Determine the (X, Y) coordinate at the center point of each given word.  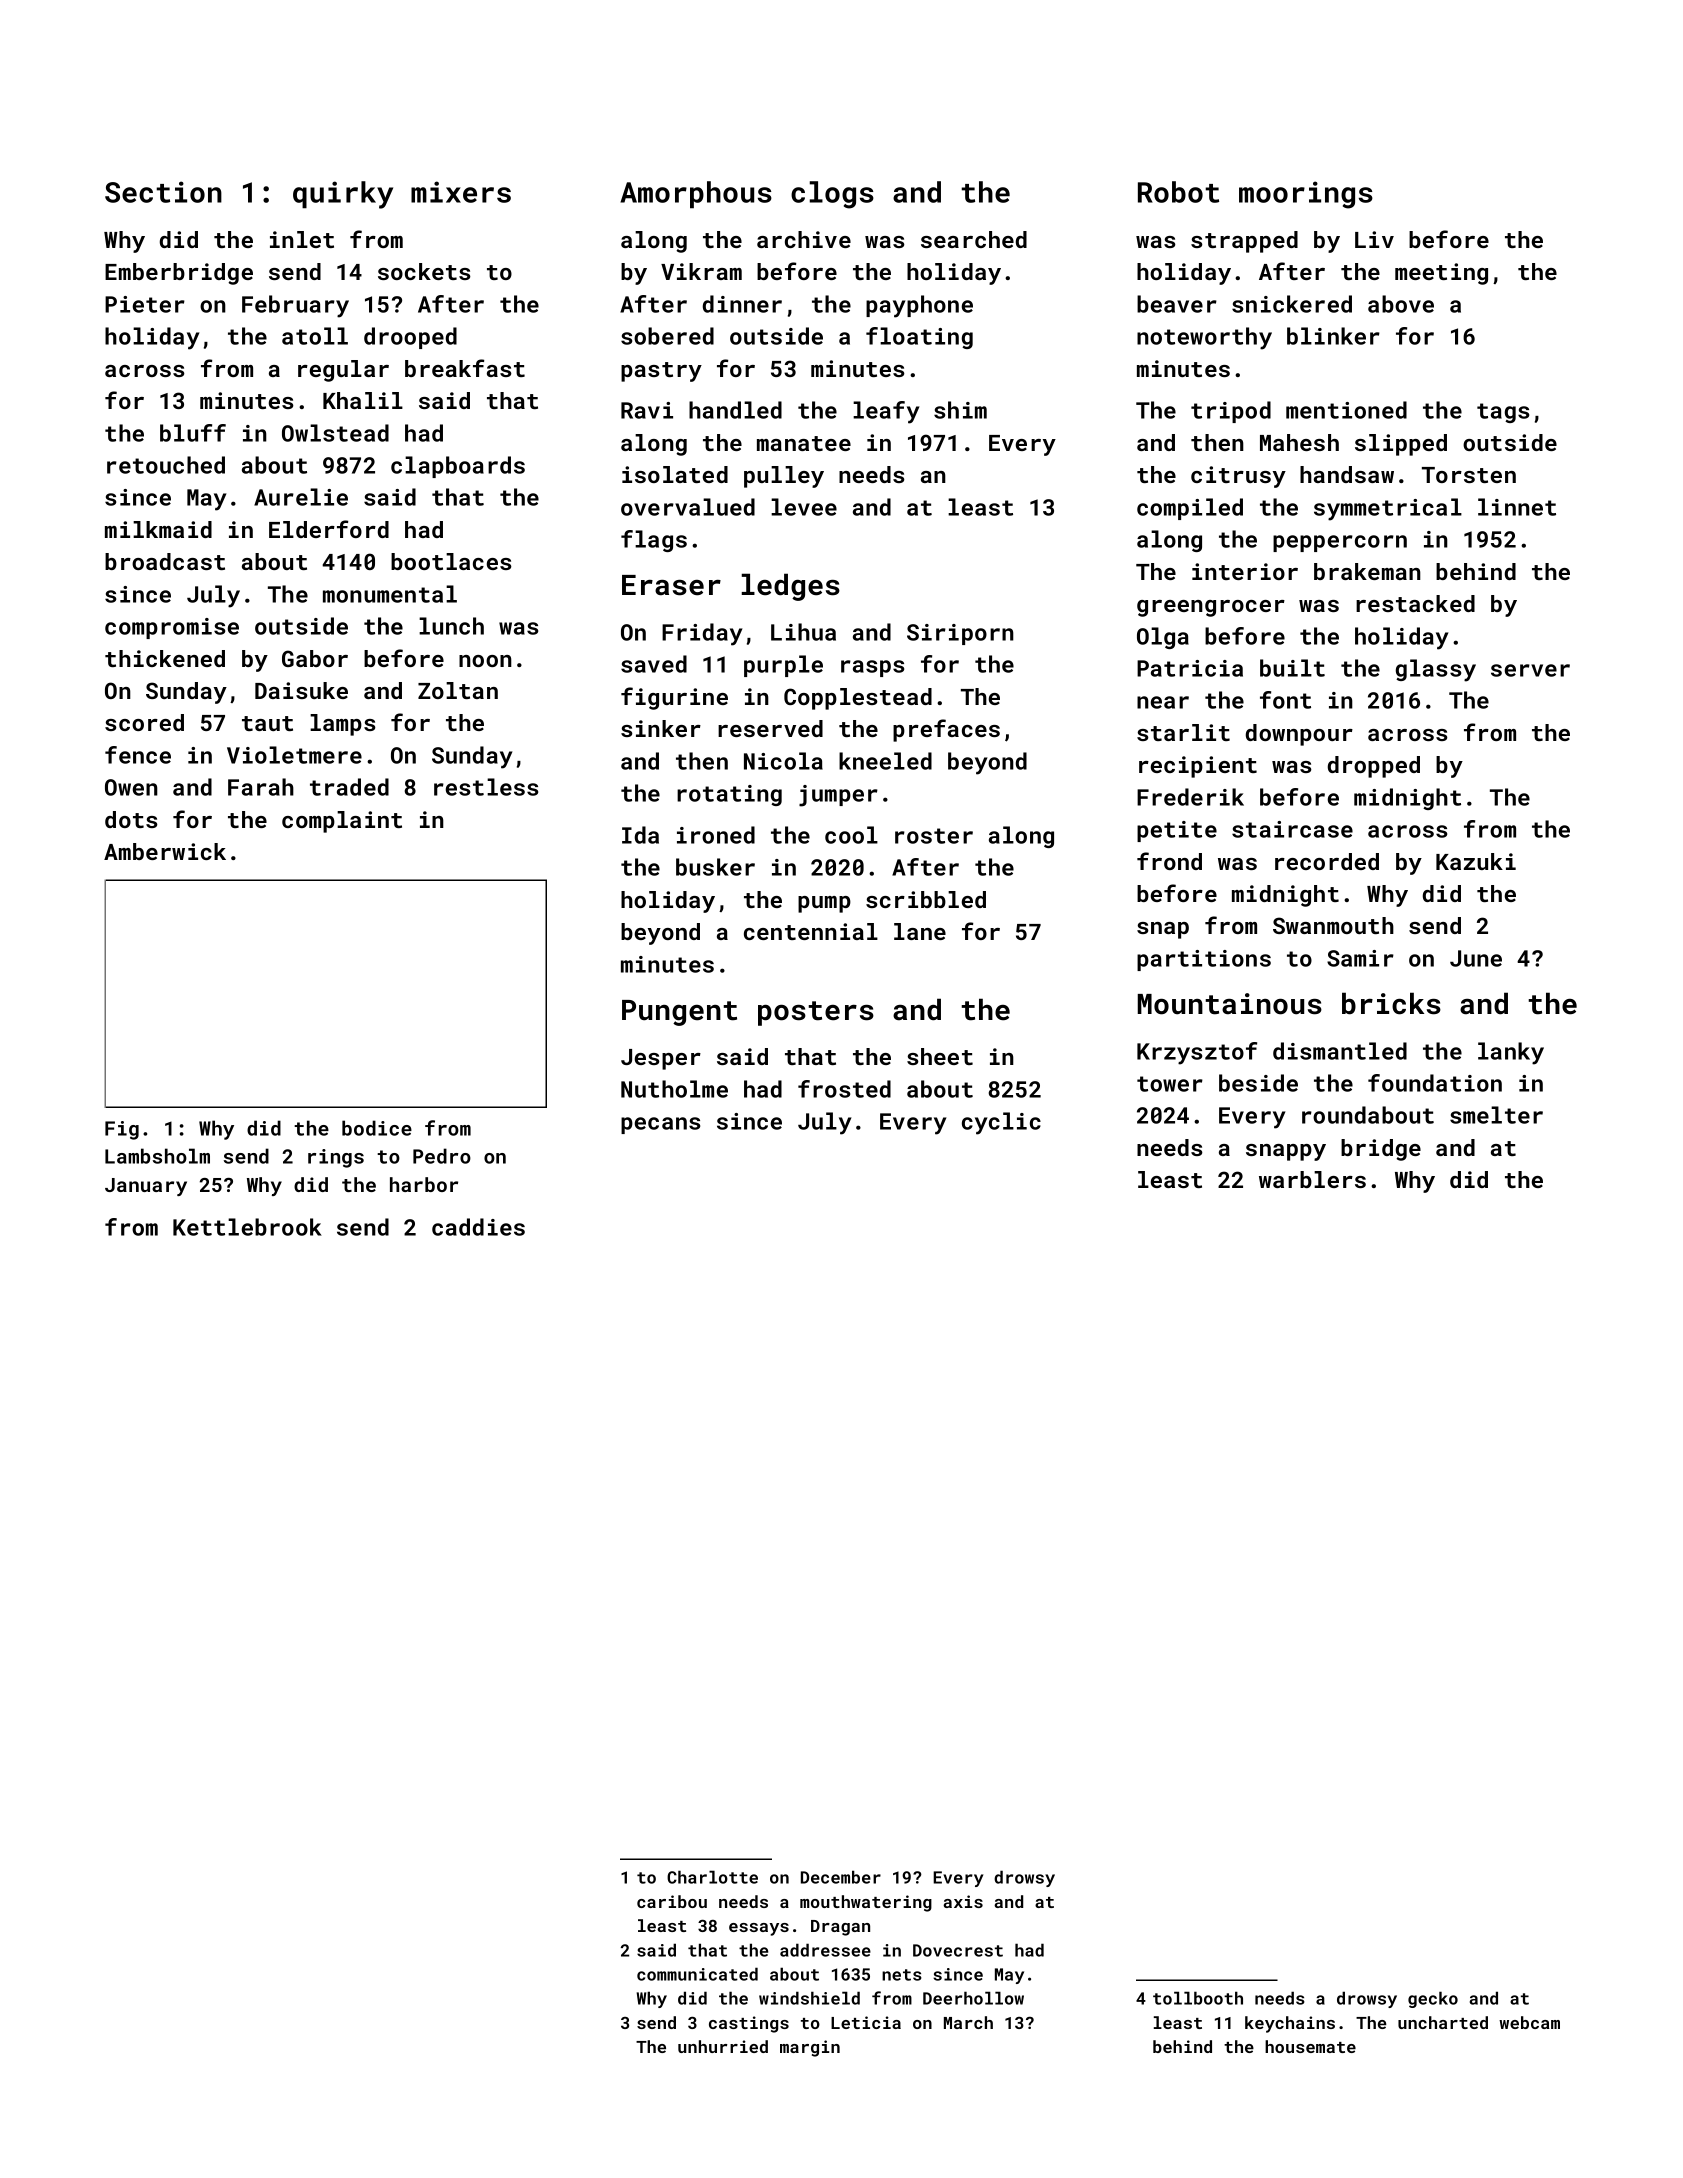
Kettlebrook (247, 1227)
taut (267, 723)
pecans (660, 1125)
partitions (1204, 960)
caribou (672, 1901)
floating (919, 338)
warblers (1312, 1179)
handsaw (1347, 474)
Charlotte (712, 1877)
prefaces (946, 730)
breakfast (465, 368)
